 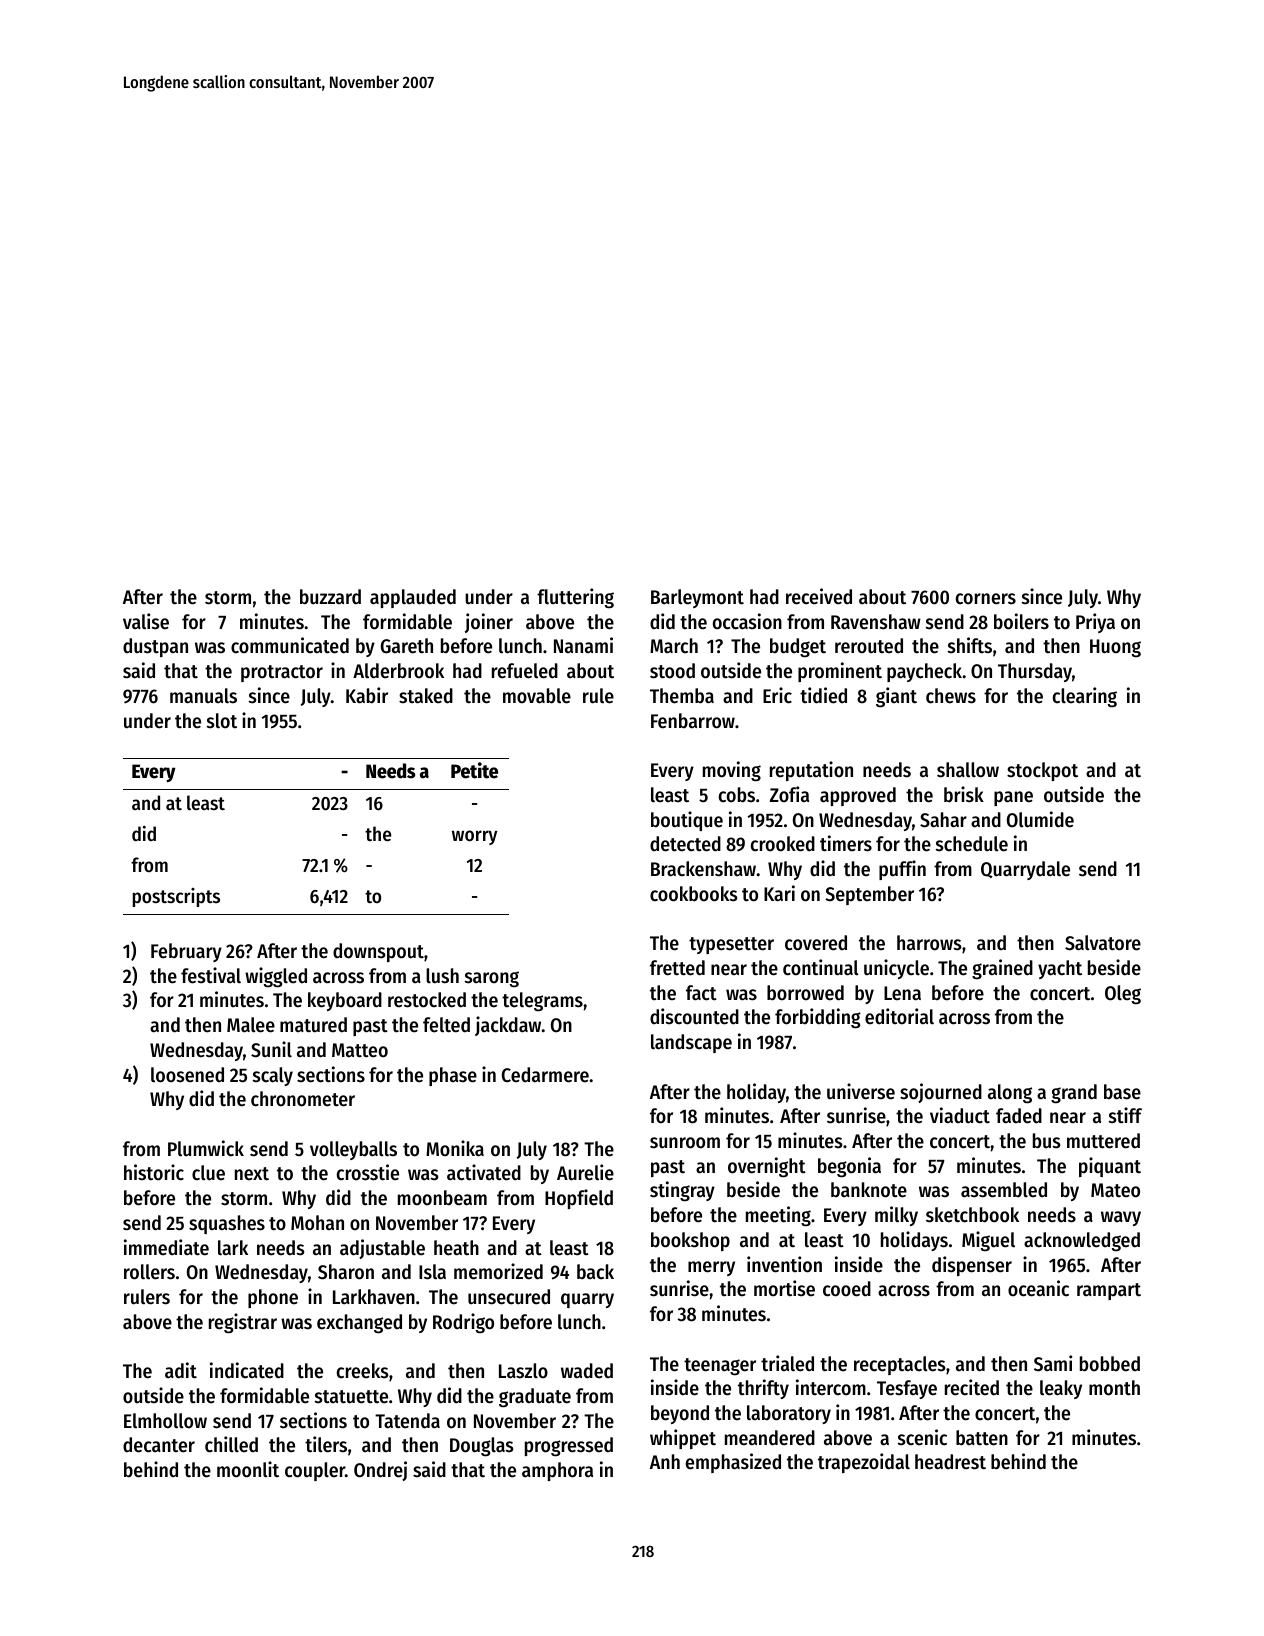 What do you see at coordinates (353, 1150) in the screenshot?
I see `volleyballs` at bounding box center [353, 1150].
